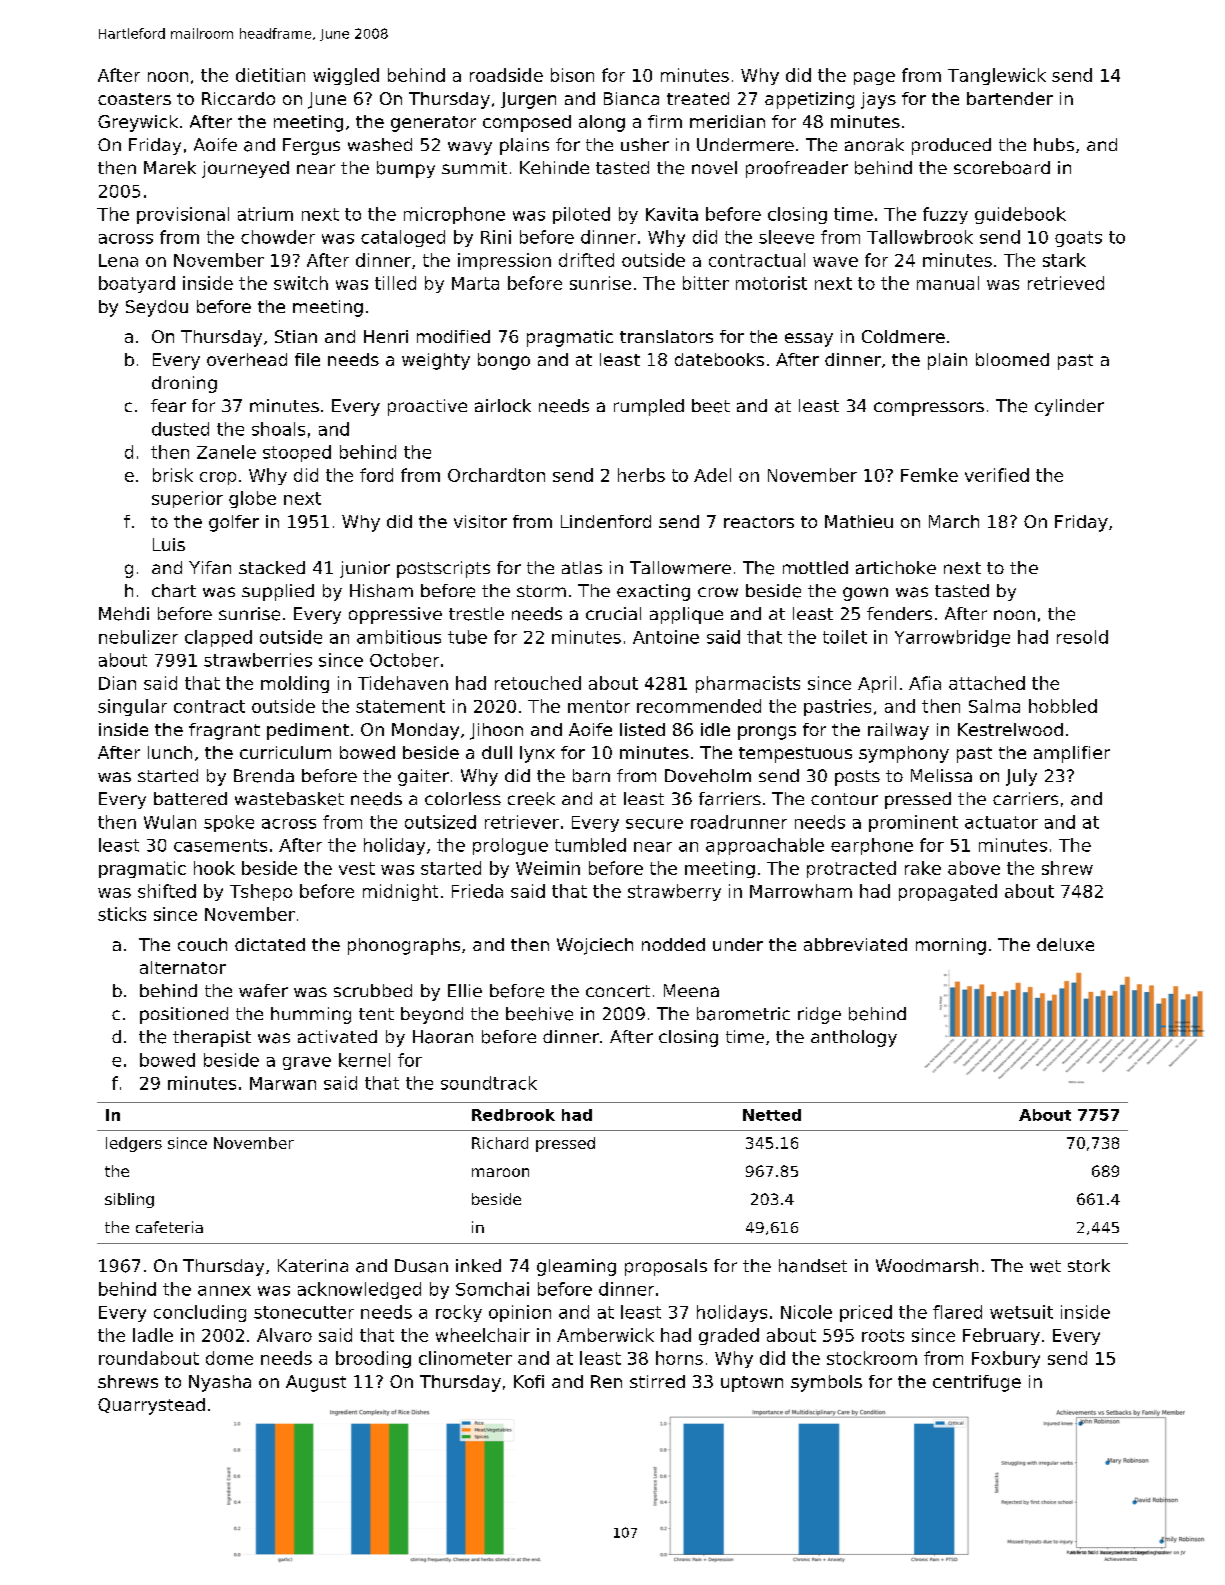 The width and height of the screenshot is (1225, 1585). What do you see at coordinates (666, 336) in the screenshot?
I see `translators` at bounding box center [666, 336].
